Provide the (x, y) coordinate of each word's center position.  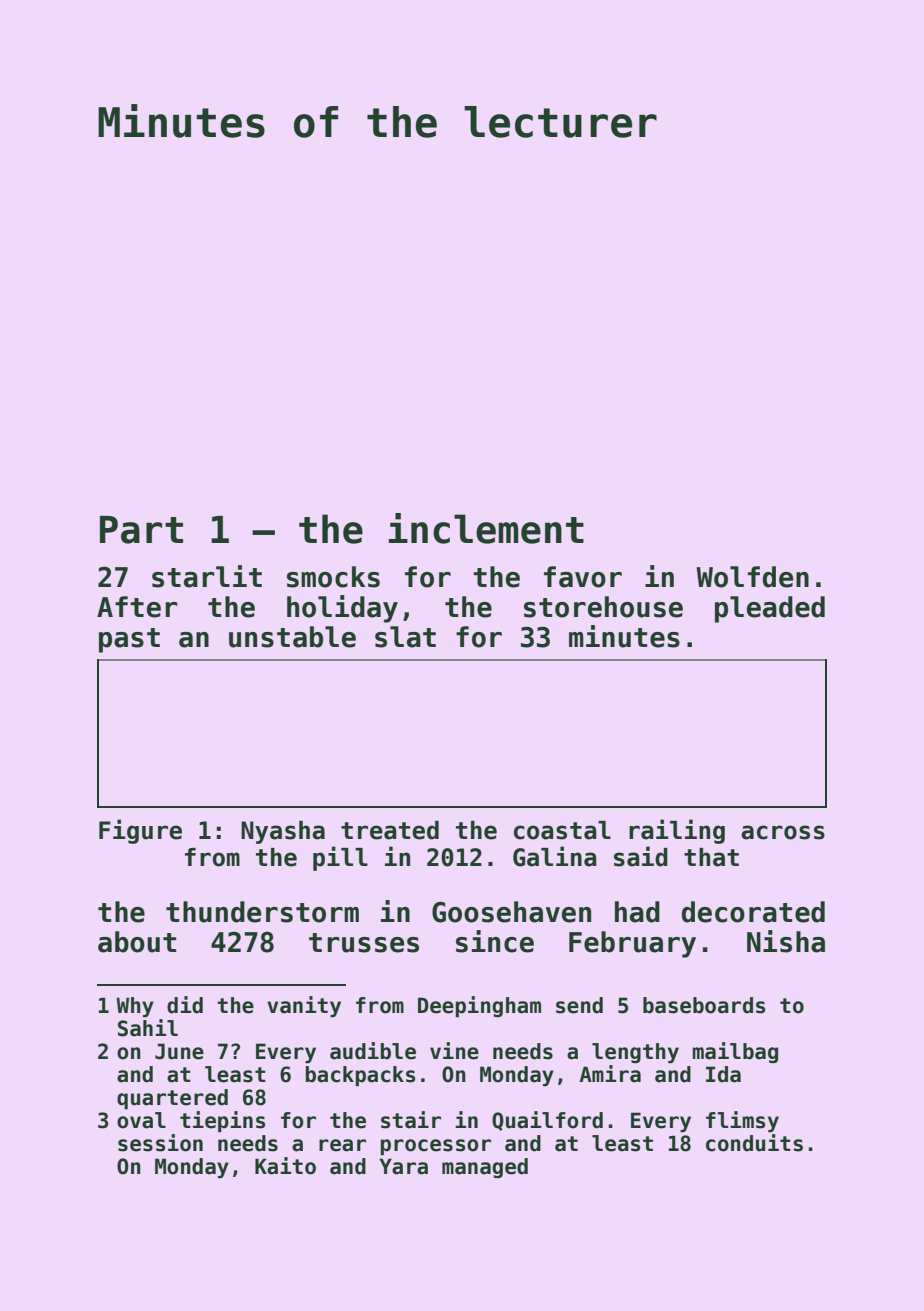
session (160, 1143)
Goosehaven (511, 912)
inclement (486, 528)
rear (342, 1145)
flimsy (742, 1122)
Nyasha (283, 832)
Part (141, 530)
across (783, 832)
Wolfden (752, 577)
